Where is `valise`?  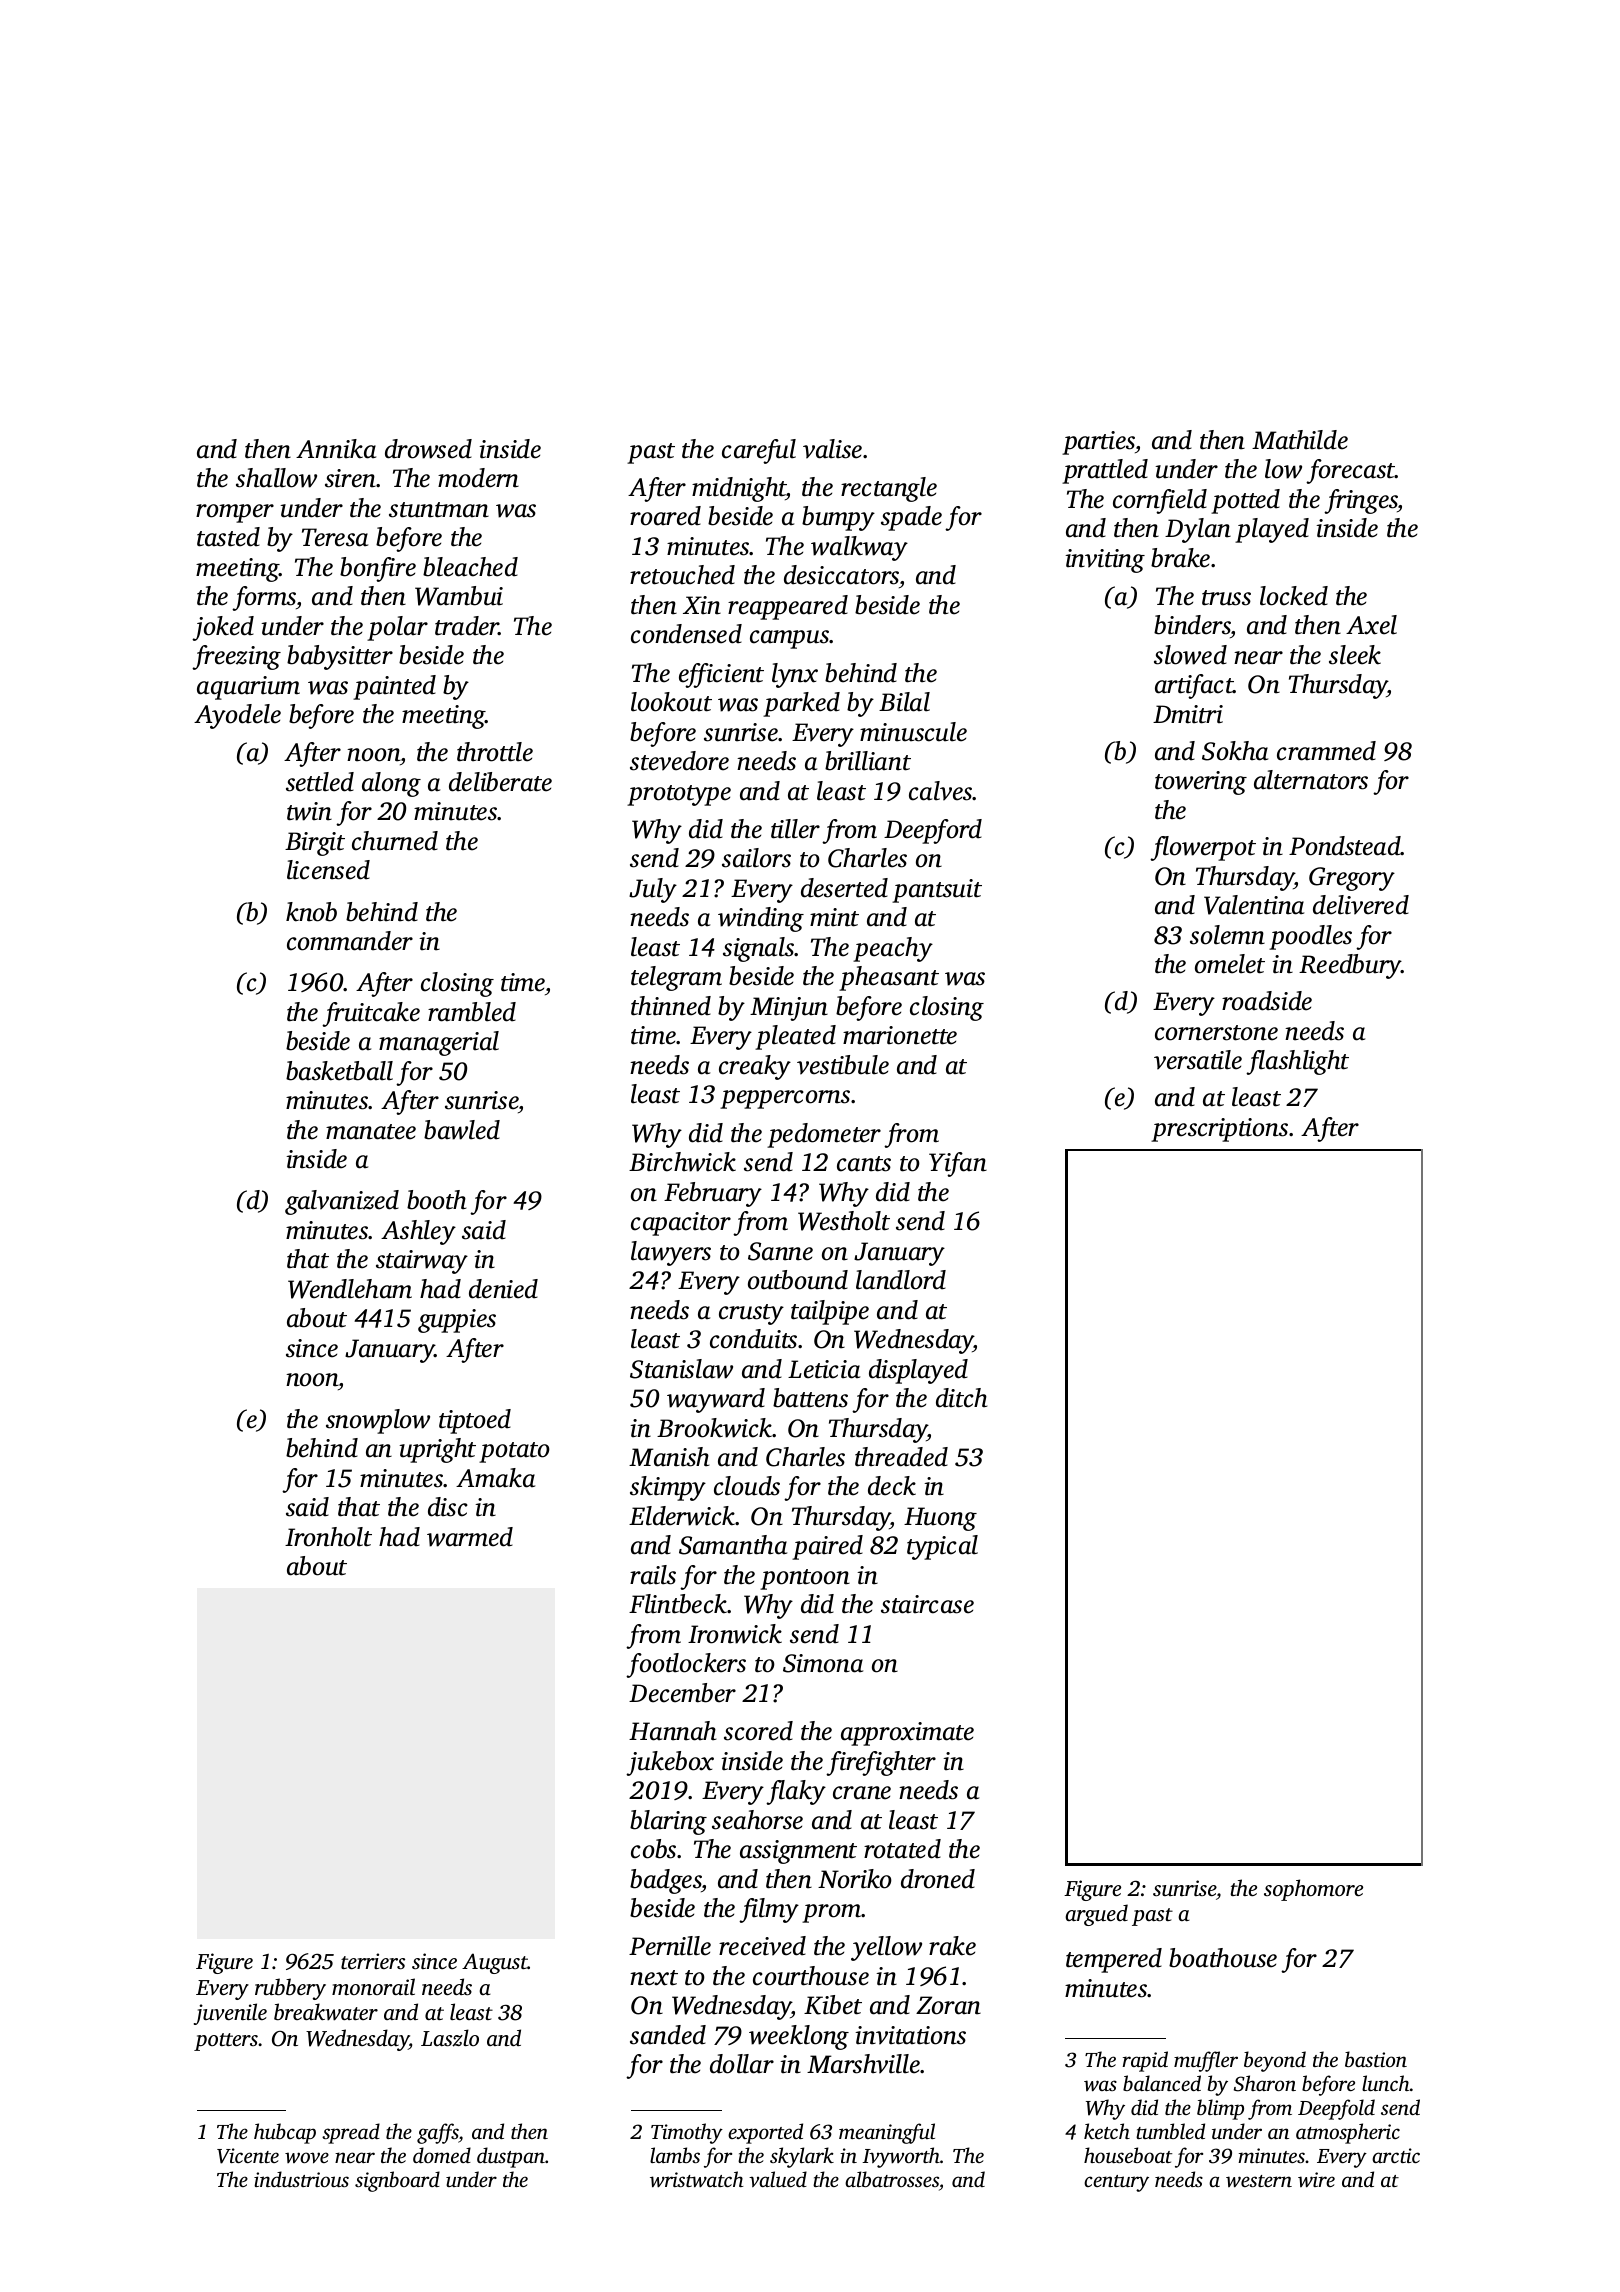
valise is located at coordinates (832, 449).
